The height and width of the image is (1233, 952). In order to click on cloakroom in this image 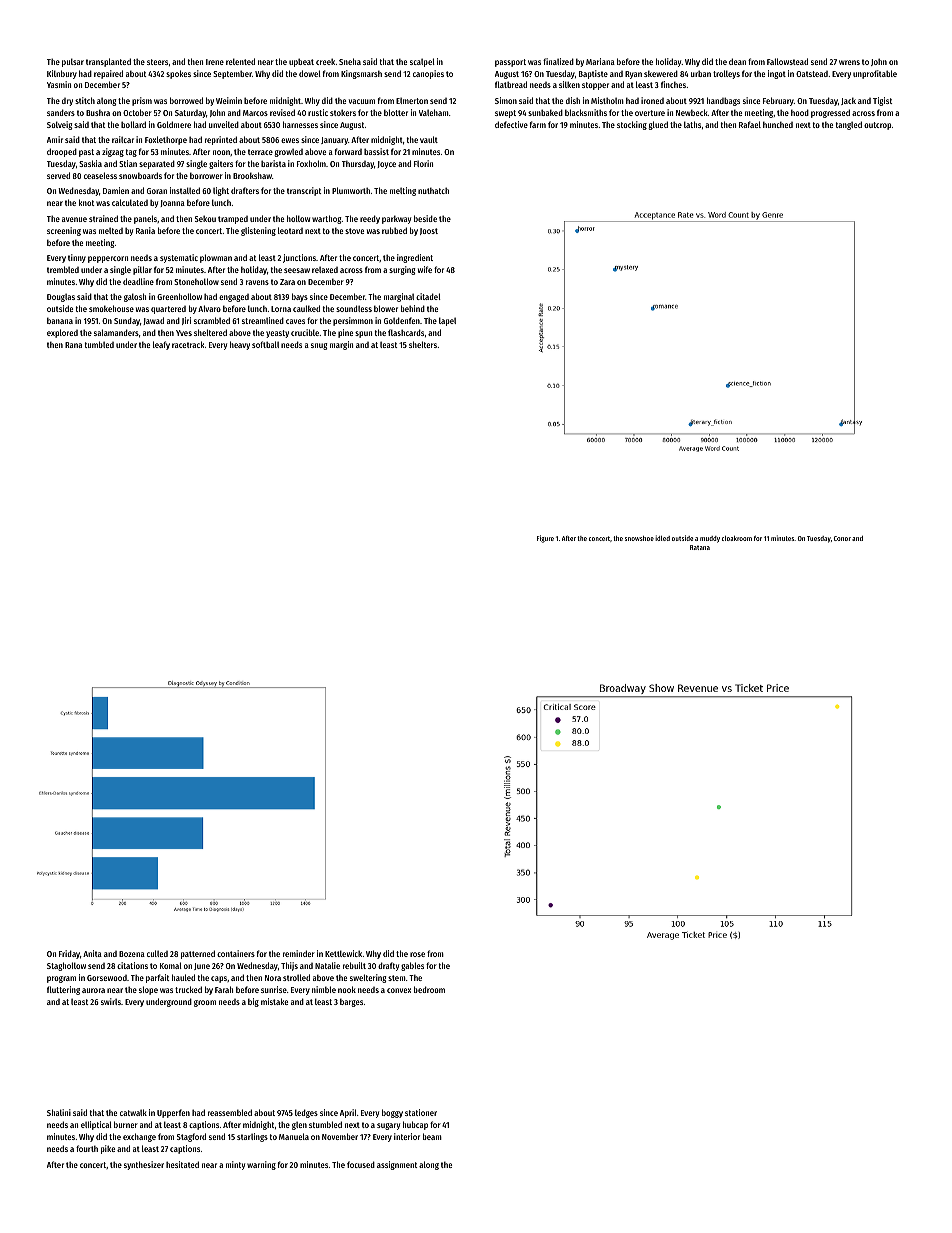, I will do `click(737, 538)`.
